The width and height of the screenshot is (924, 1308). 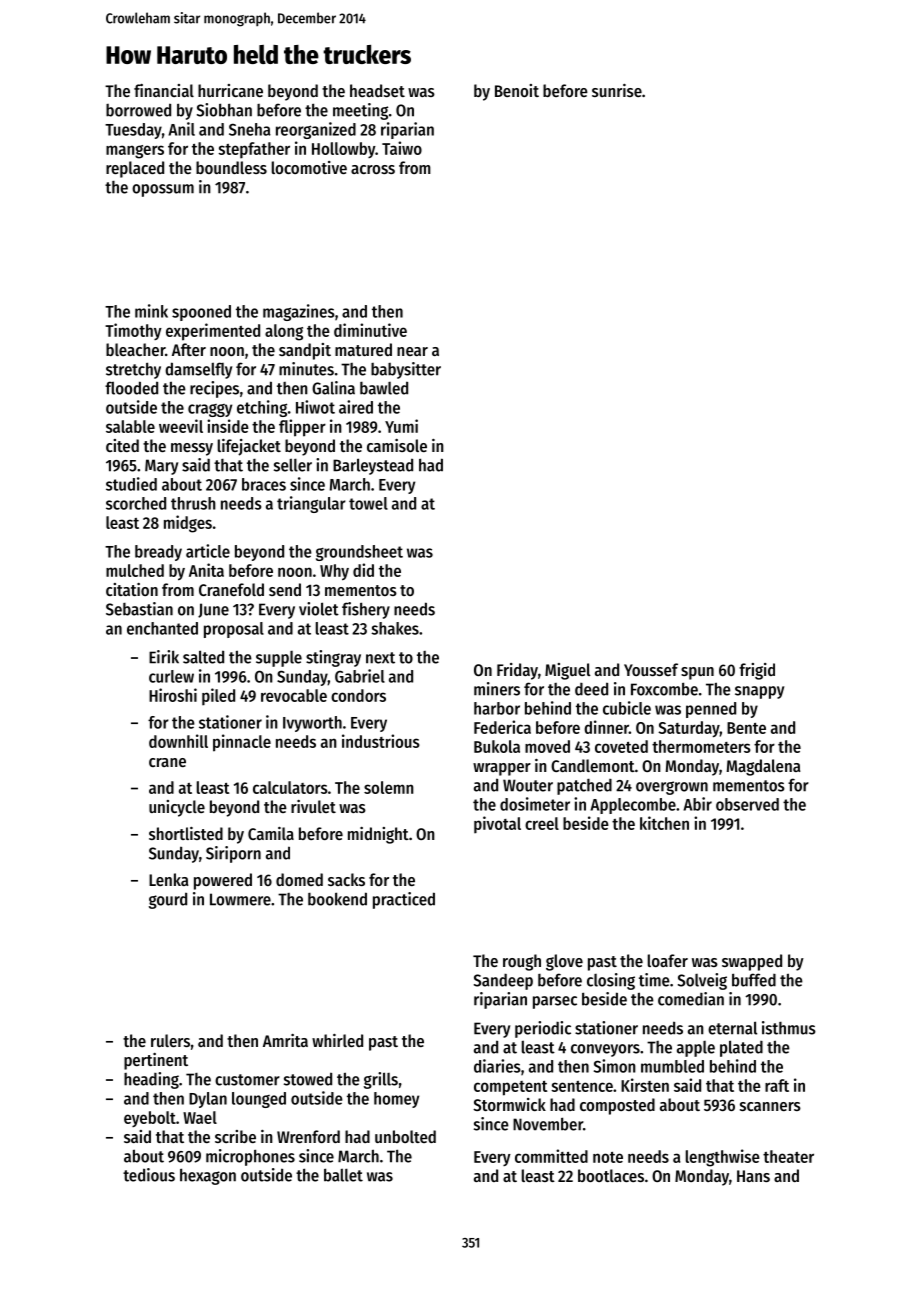 What do you see at coordinates (611, 981) in the screenshot?
I see `closing` at bounding box center [611, 981].
